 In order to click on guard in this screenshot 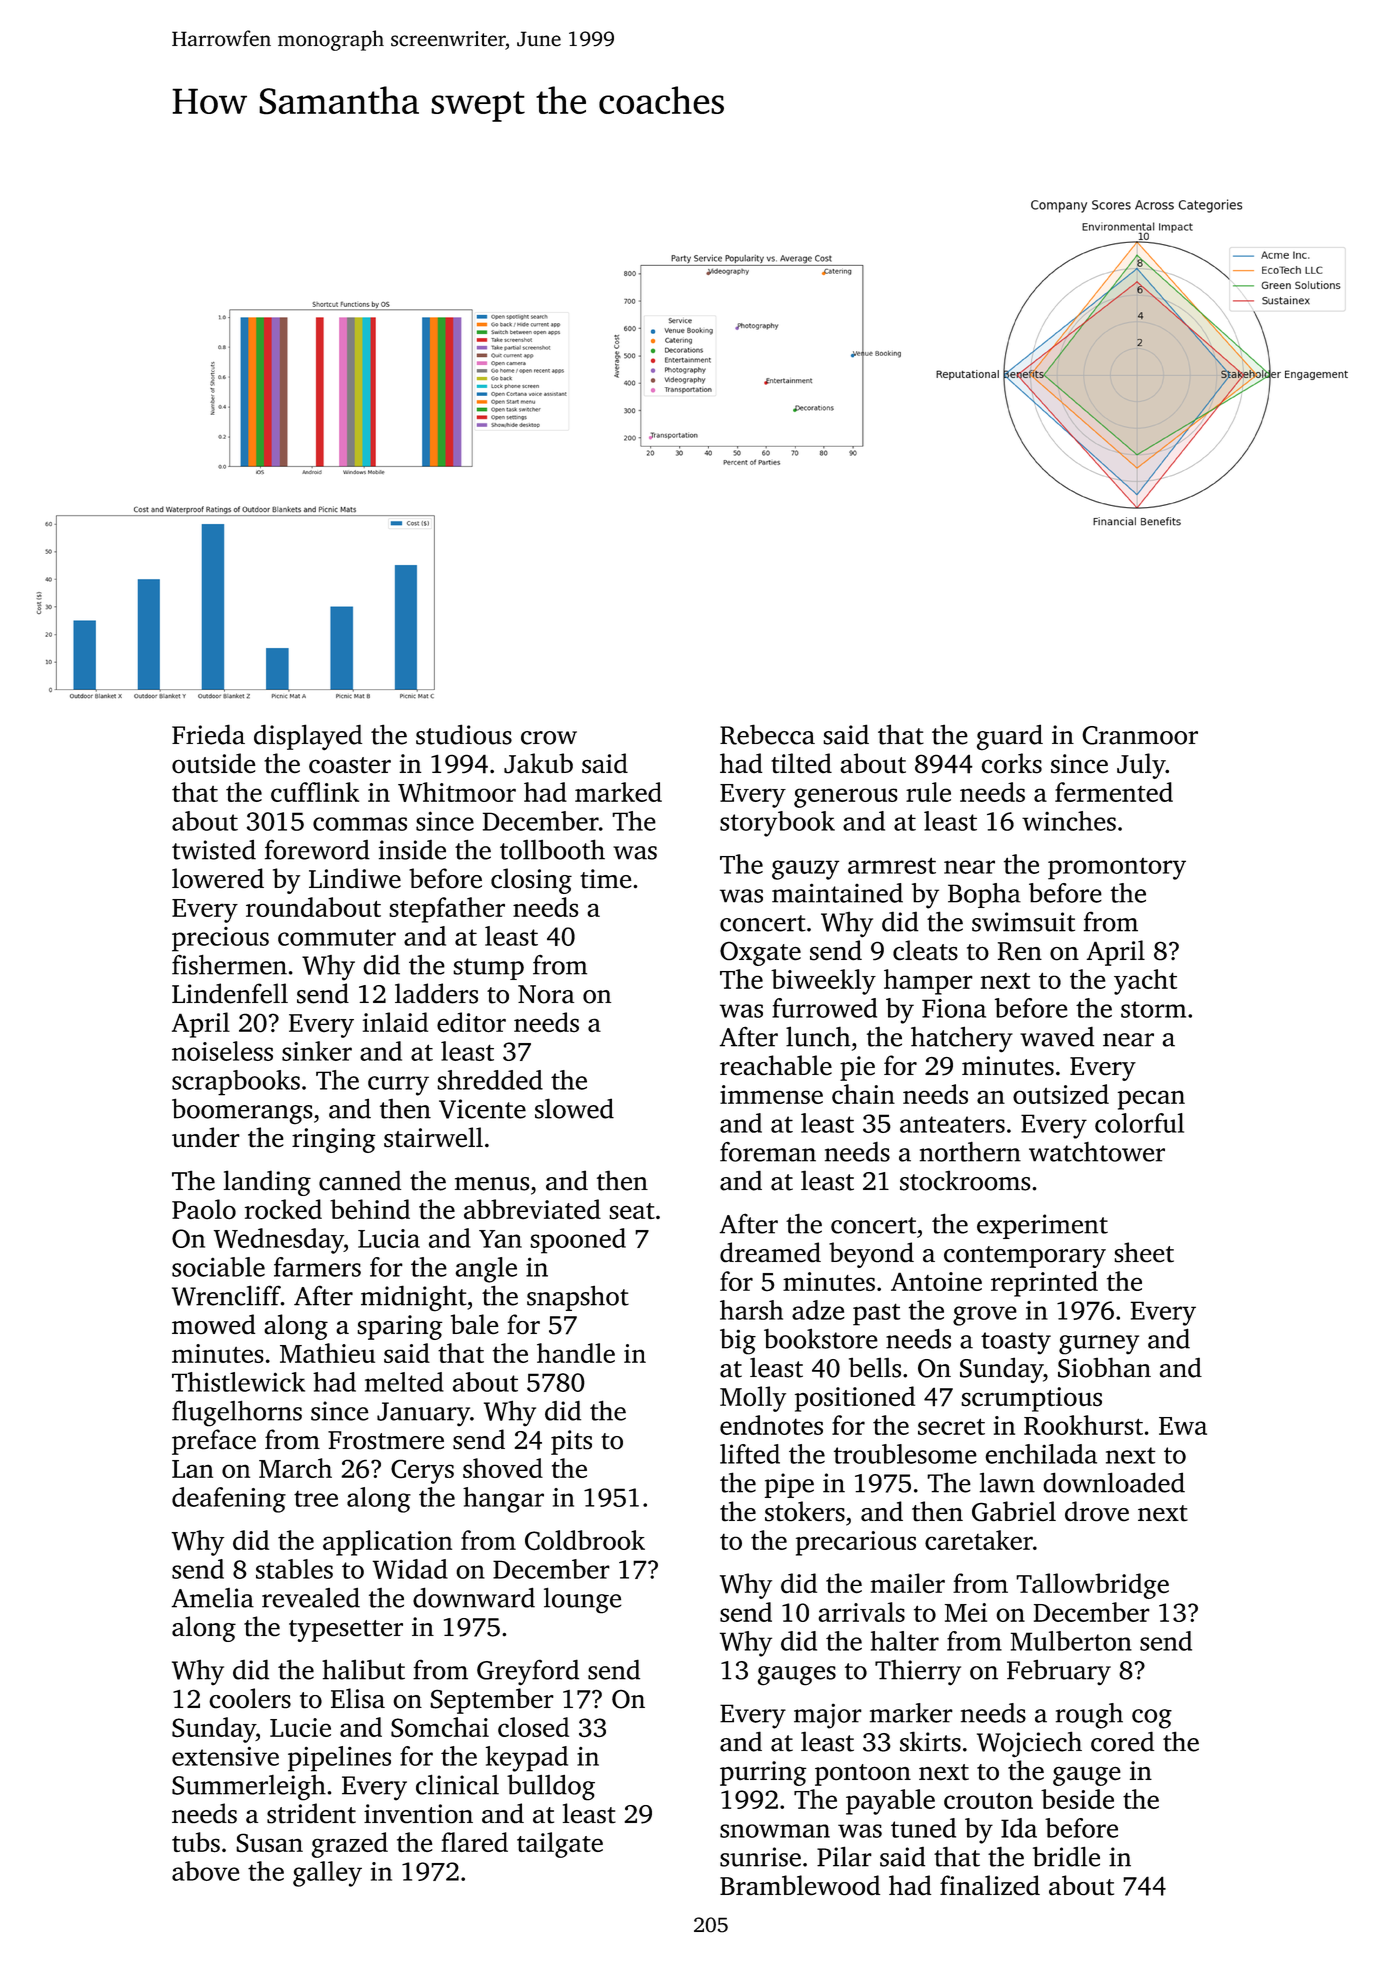, I will do `click(1010, 737)`.
